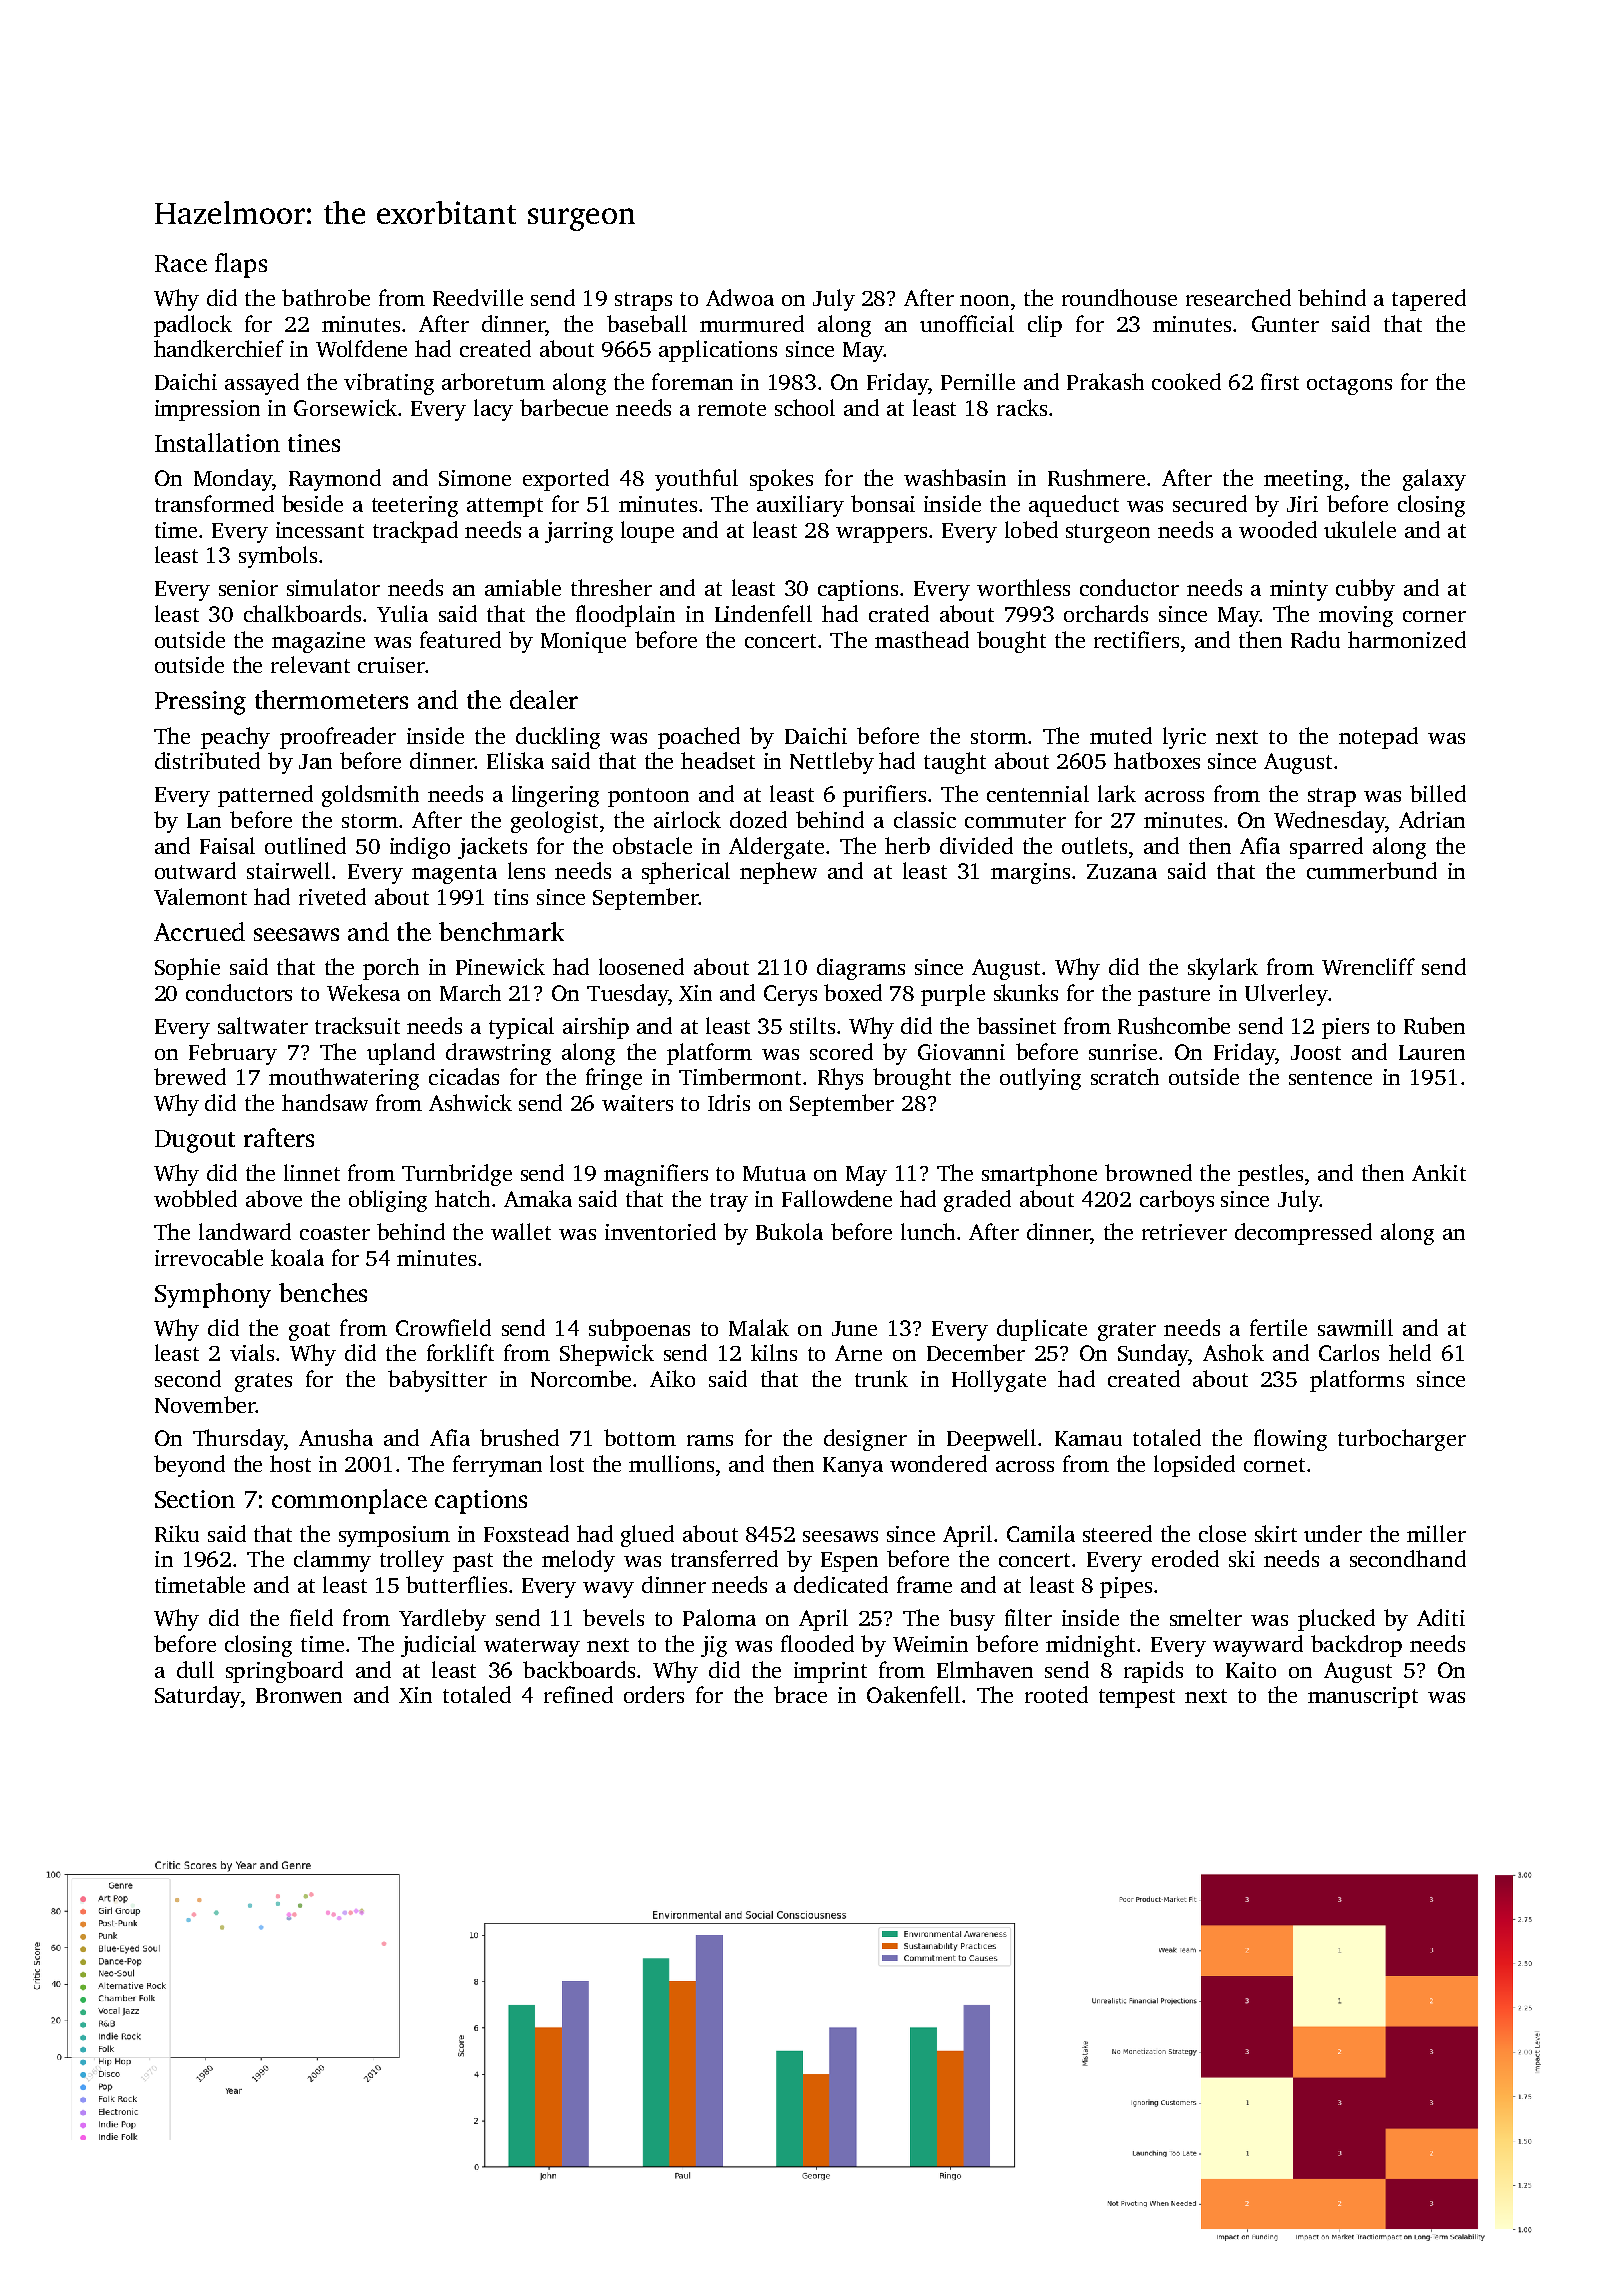  What do you see at coordinates (312, 1172) in the screenshot?
I see `linnet` at bounding box center [312, 1172].
